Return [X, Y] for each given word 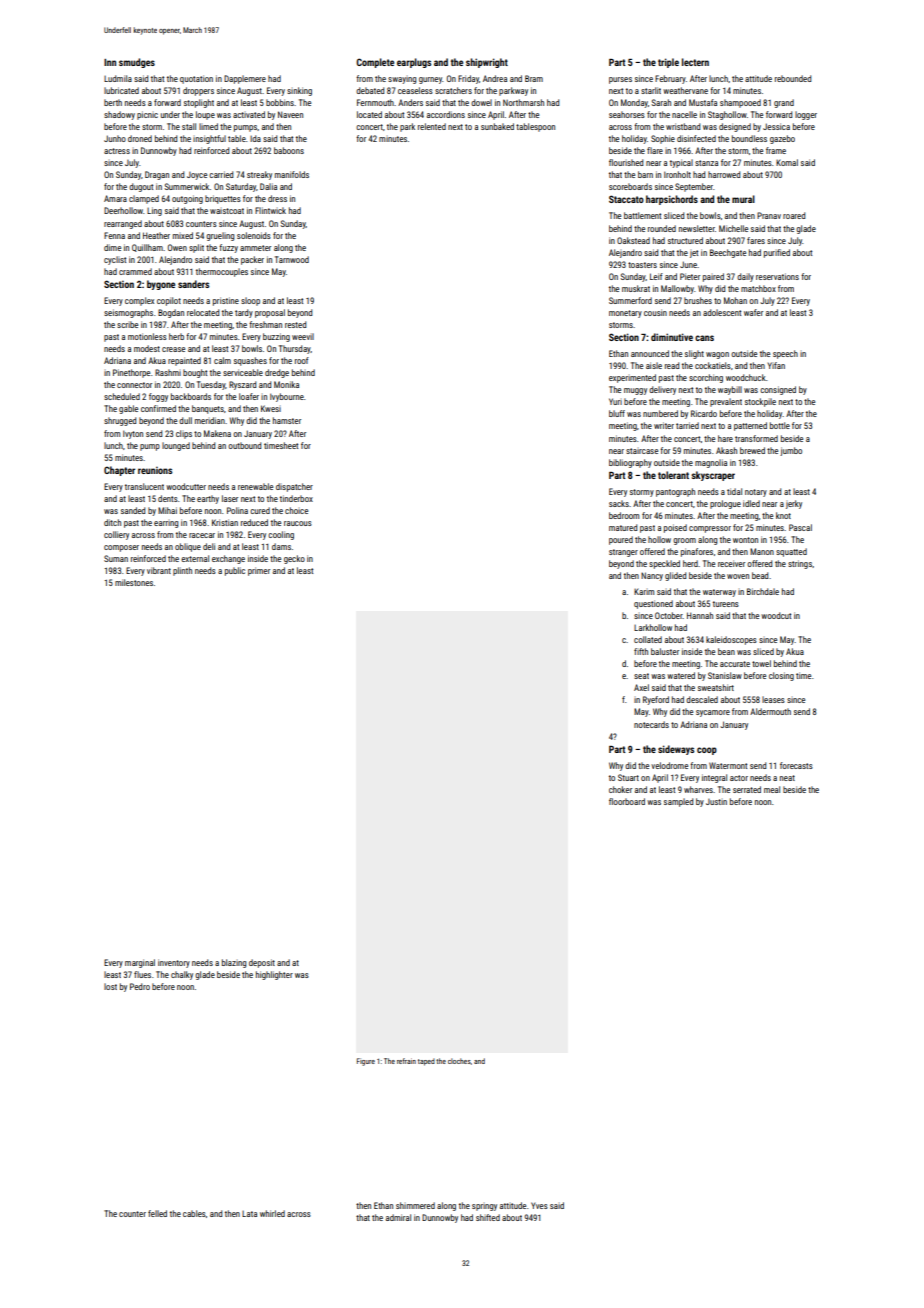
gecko [294, 559]
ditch [112, 522]
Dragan [157, 175]
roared [794, 215]
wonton [745, 540]
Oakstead [633, 240]
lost [110, 986]
